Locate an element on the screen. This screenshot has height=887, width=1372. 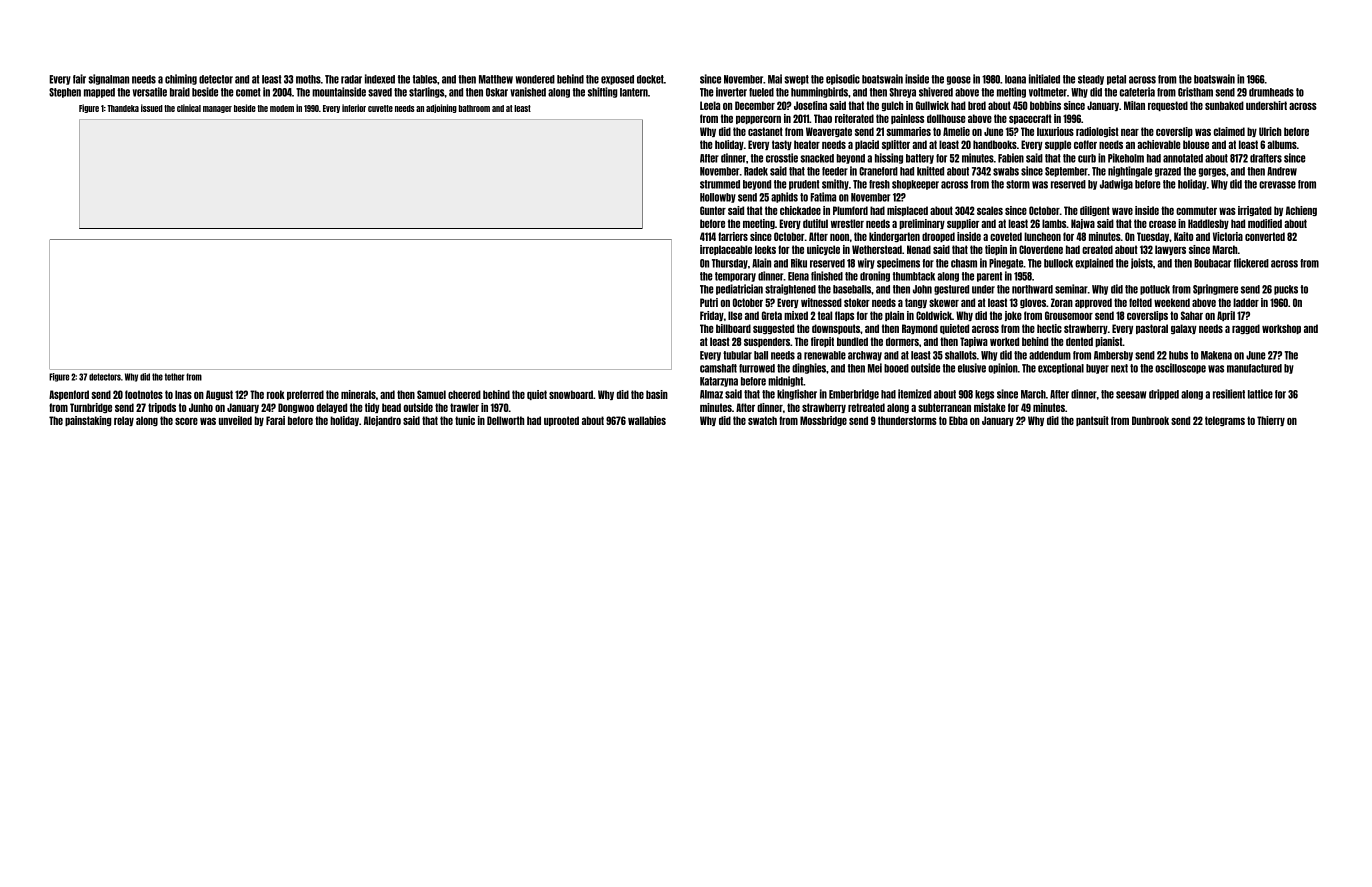
drumheads is located at coordinates (1271, 92).
